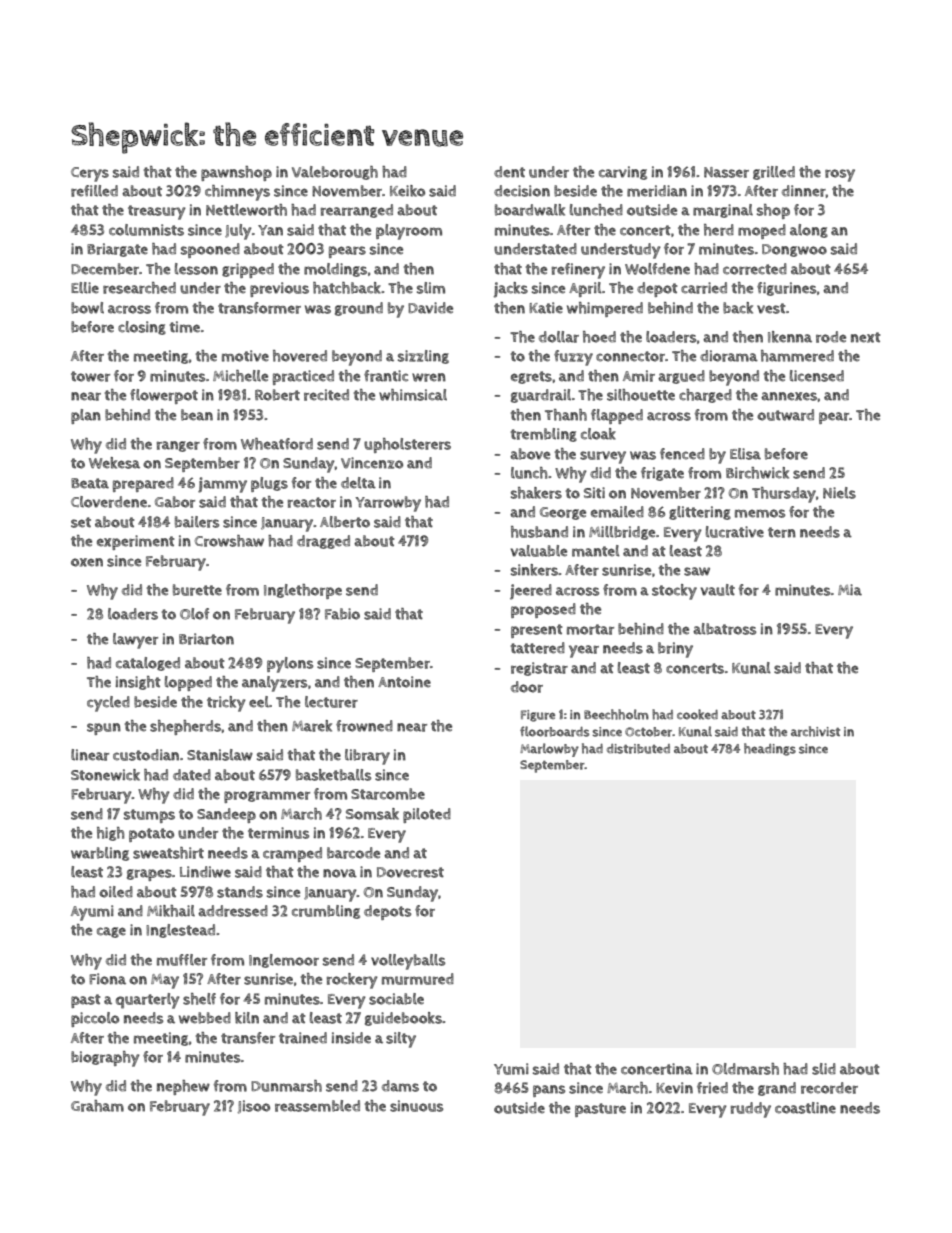  What do you see at coordinates (292, 854) in the screenshot?
I see `cramped` at bounding box center [292, 854].
